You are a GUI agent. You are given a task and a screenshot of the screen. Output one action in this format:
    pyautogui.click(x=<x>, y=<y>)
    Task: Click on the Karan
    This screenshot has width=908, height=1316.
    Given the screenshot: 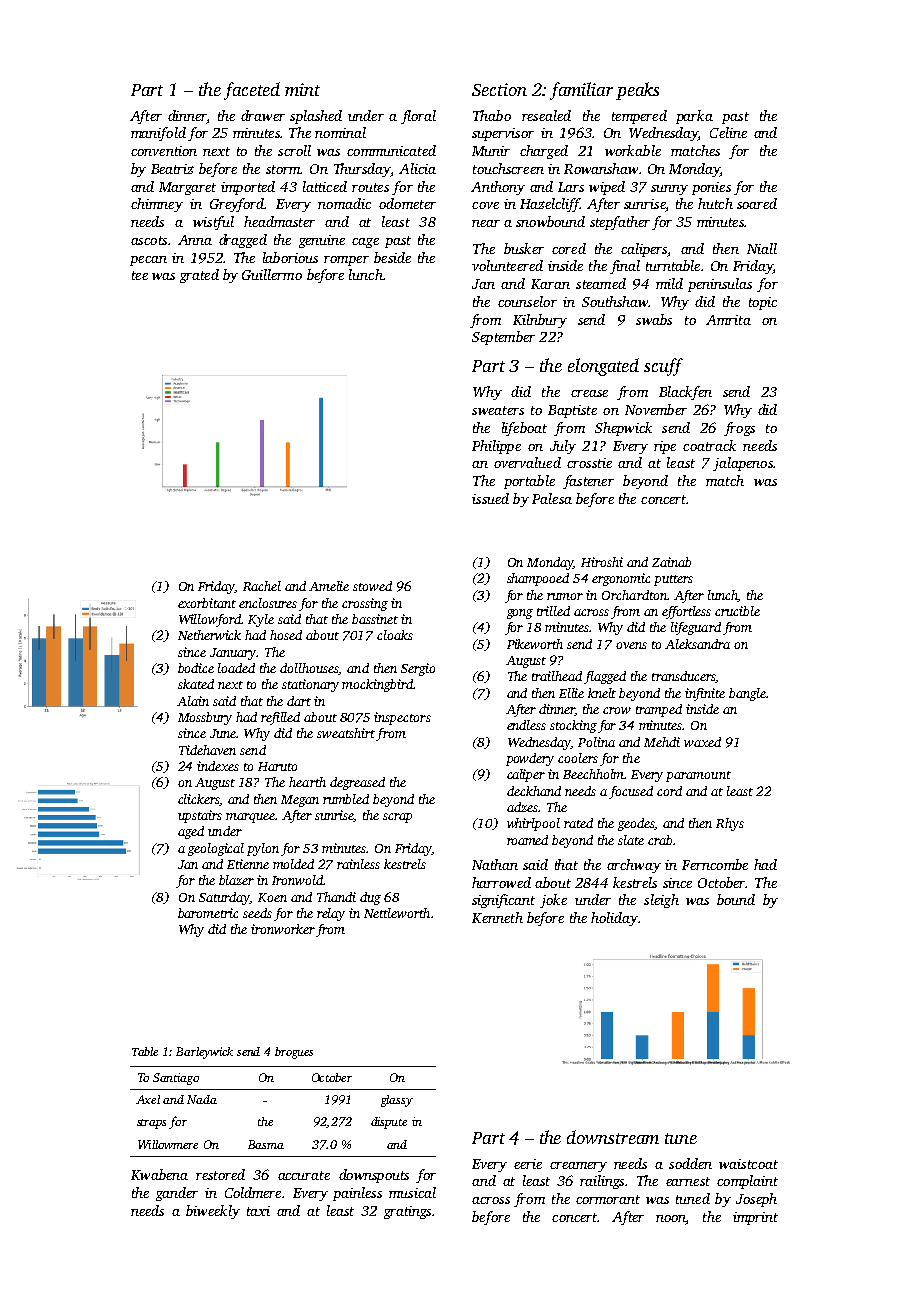 What is the action you would take?
    pyautogui.click(x=550, y=284)
